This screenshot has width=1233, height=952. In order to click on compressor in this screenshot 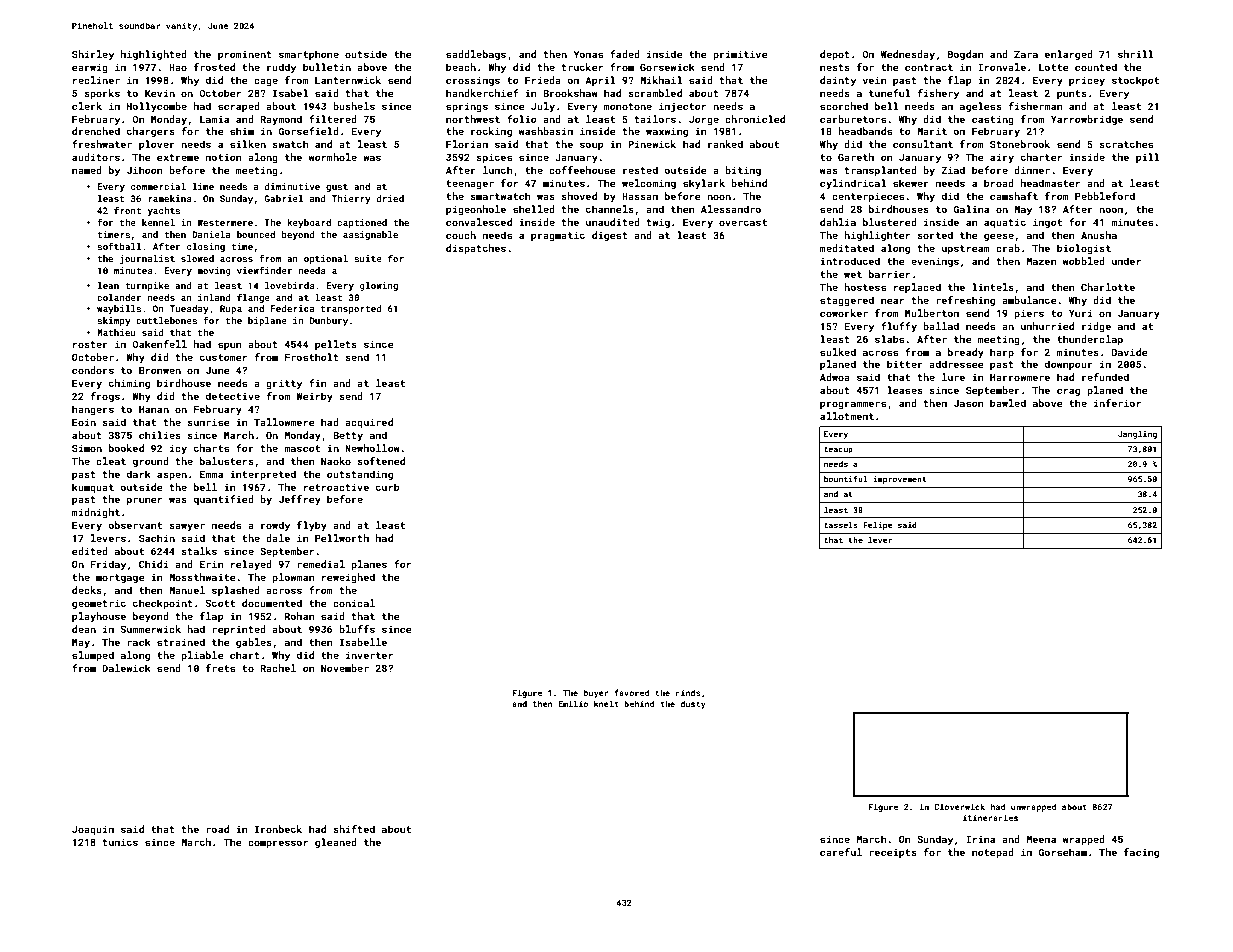, I will do `click(278, 844)`.
